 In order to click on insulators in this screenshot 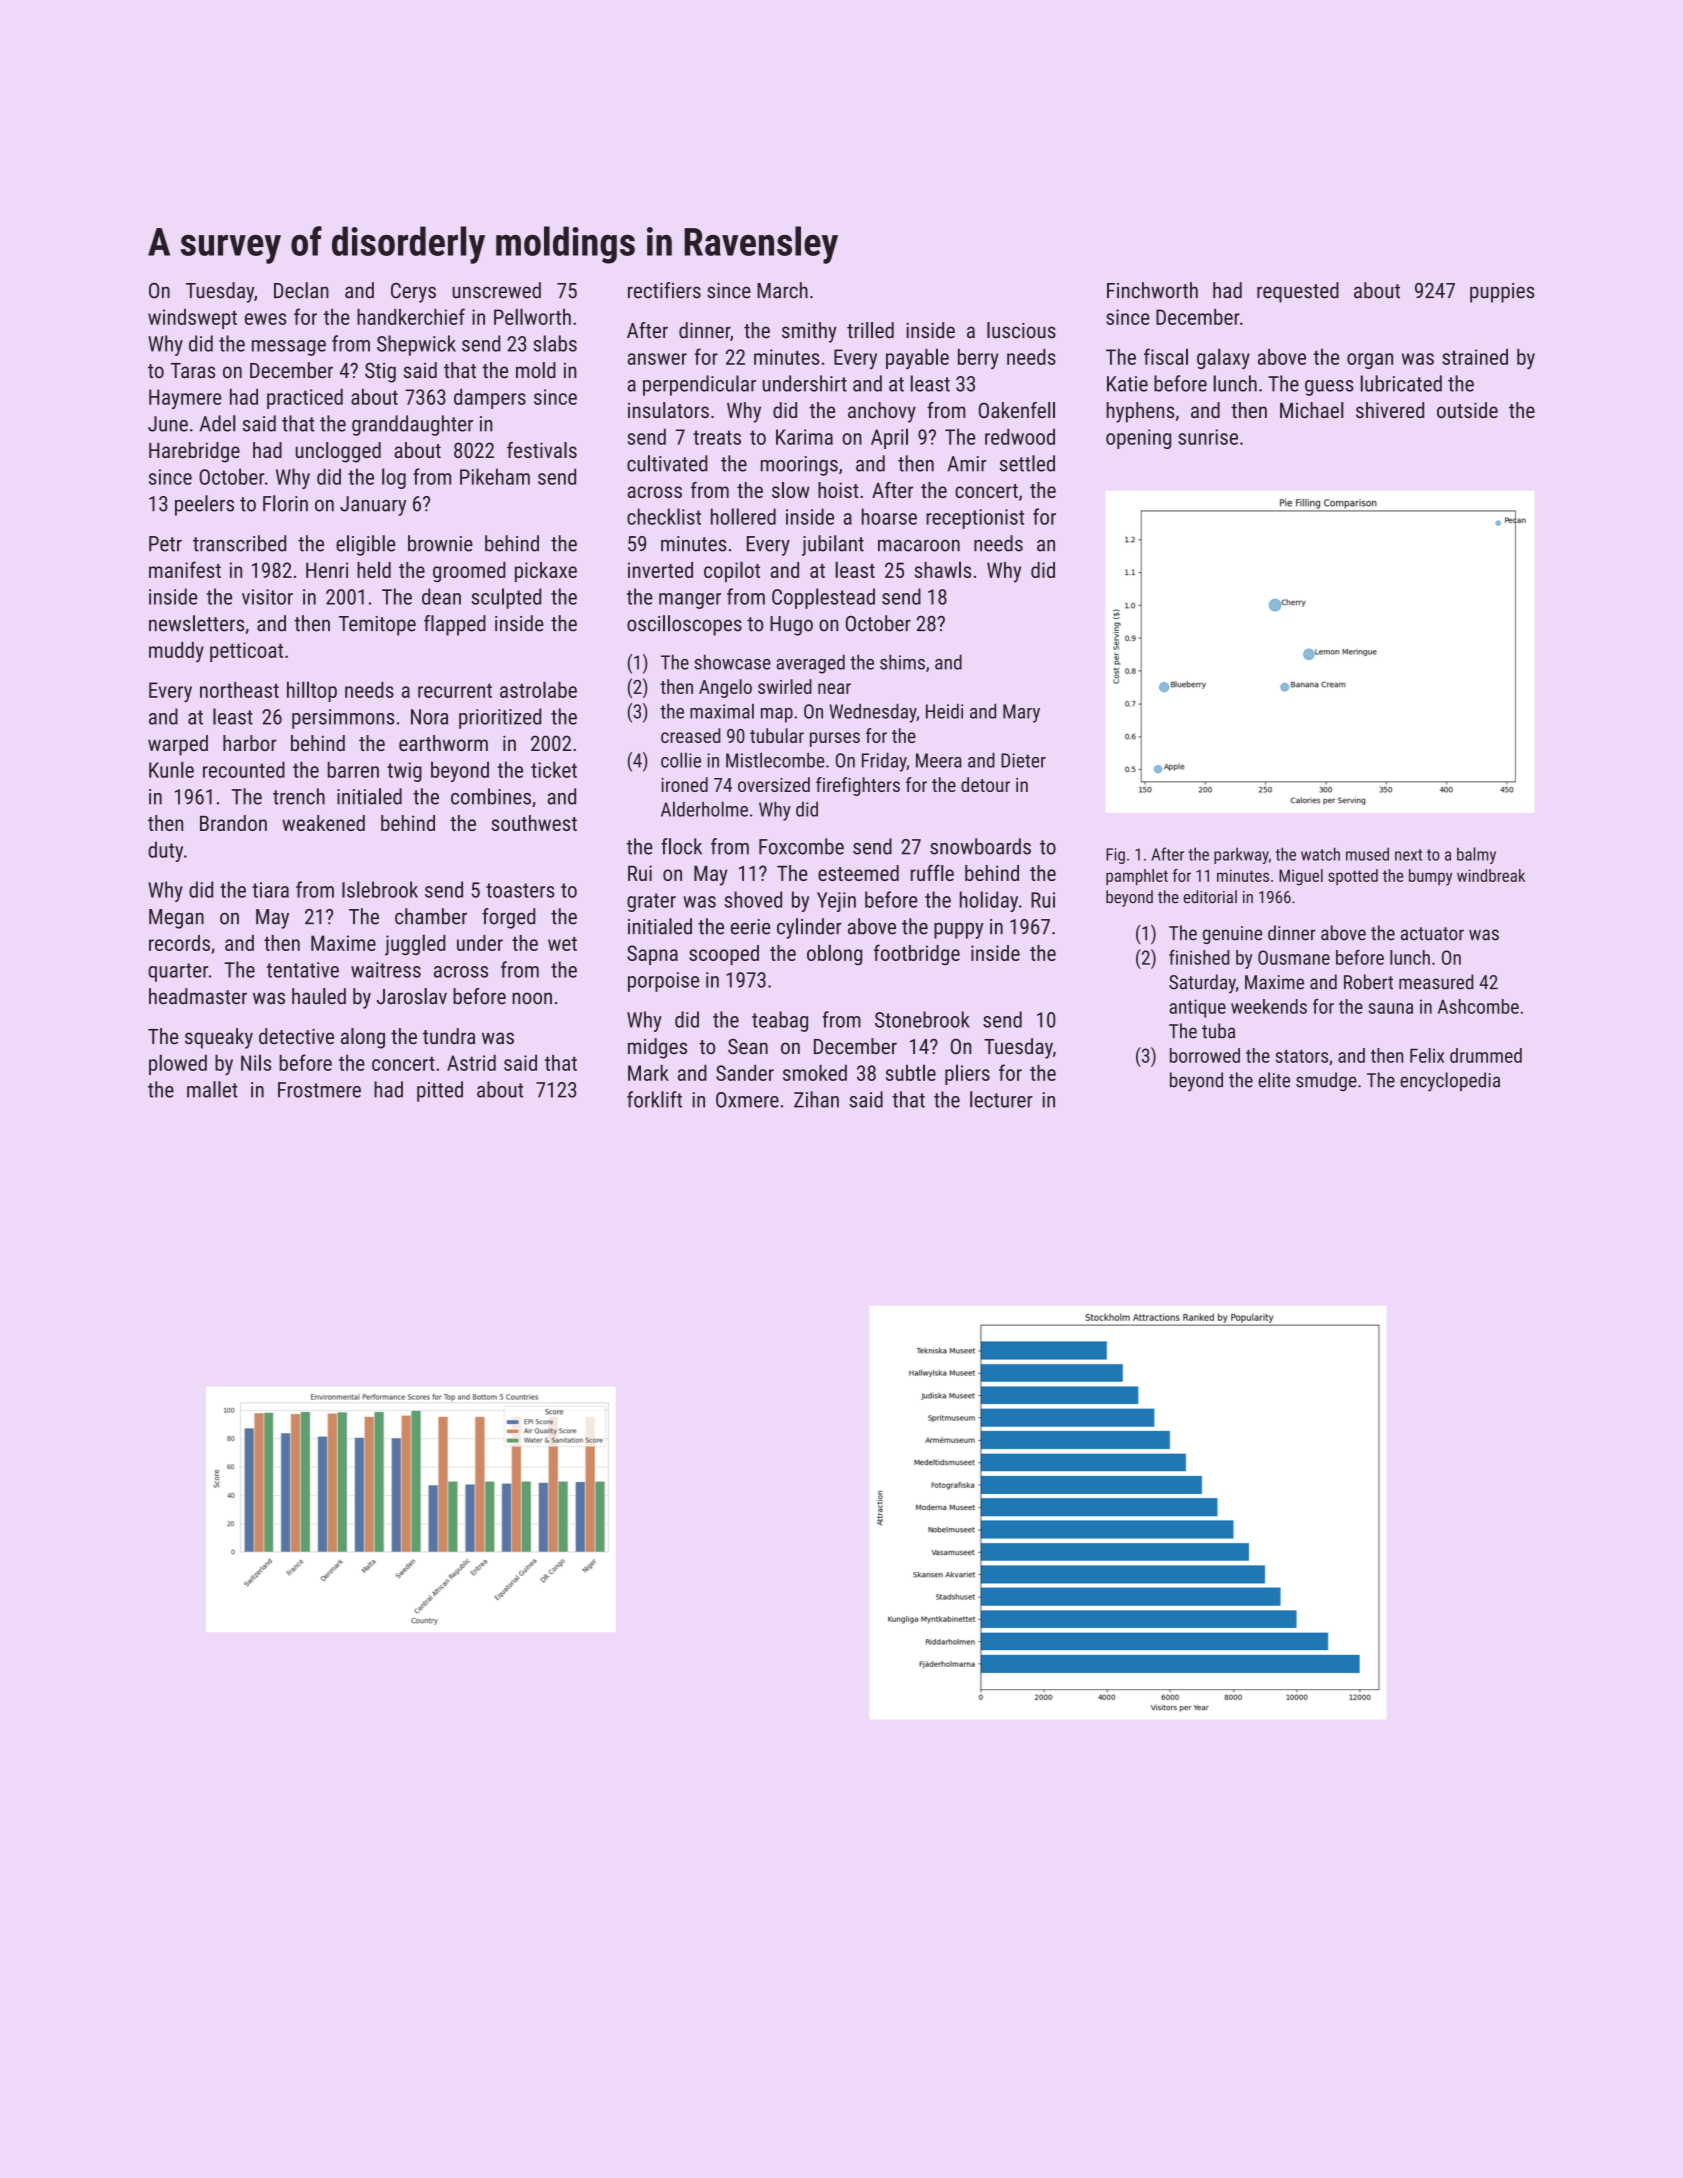, I will do `click(668, 410)`.
